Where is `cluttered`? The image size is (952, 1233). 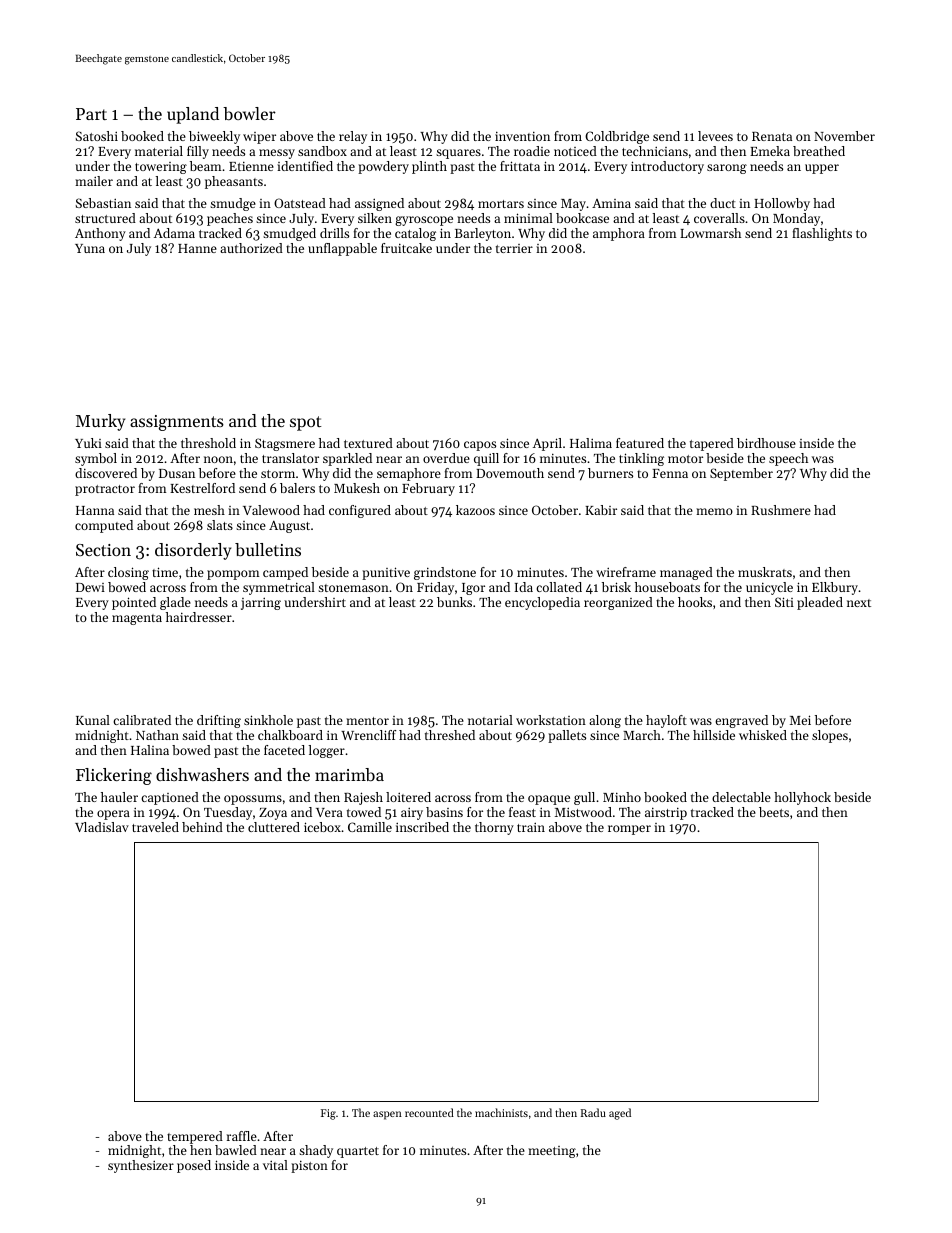
cluttered is located at coordinates (274, 827).
